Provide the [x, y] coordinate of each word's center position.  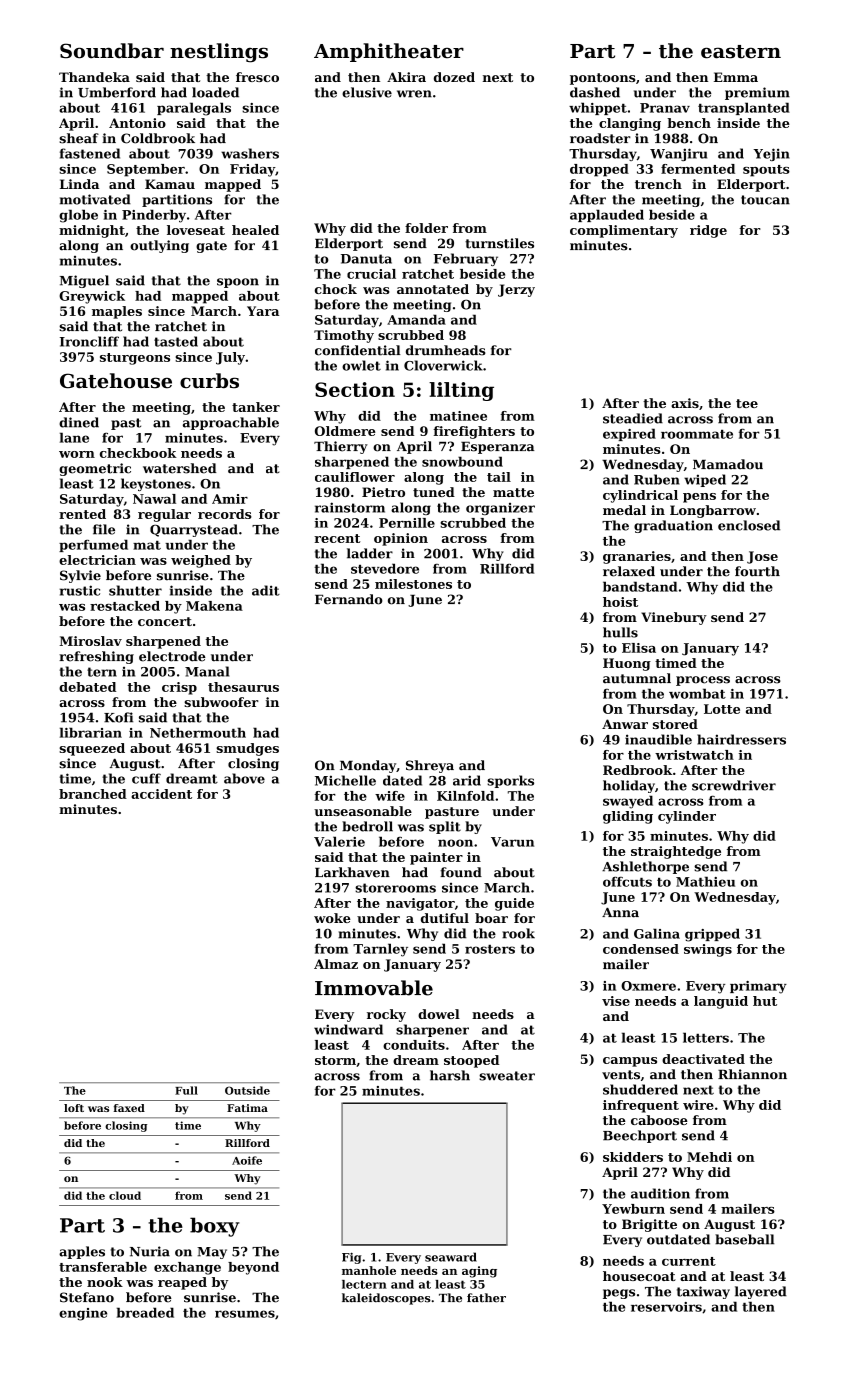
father [486, 1298]
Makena [214, 606]
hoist [620, 602]
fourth [757, 571]
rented [82, 514]
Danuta [366, 259]
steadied [633, 418]
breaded [145, 1312]
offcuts [627, 882]
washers [250, 153]
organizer [500, 509]
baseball [744, 1239]
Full [186, 1090]
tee [747, 403]
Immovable [374, 988]
